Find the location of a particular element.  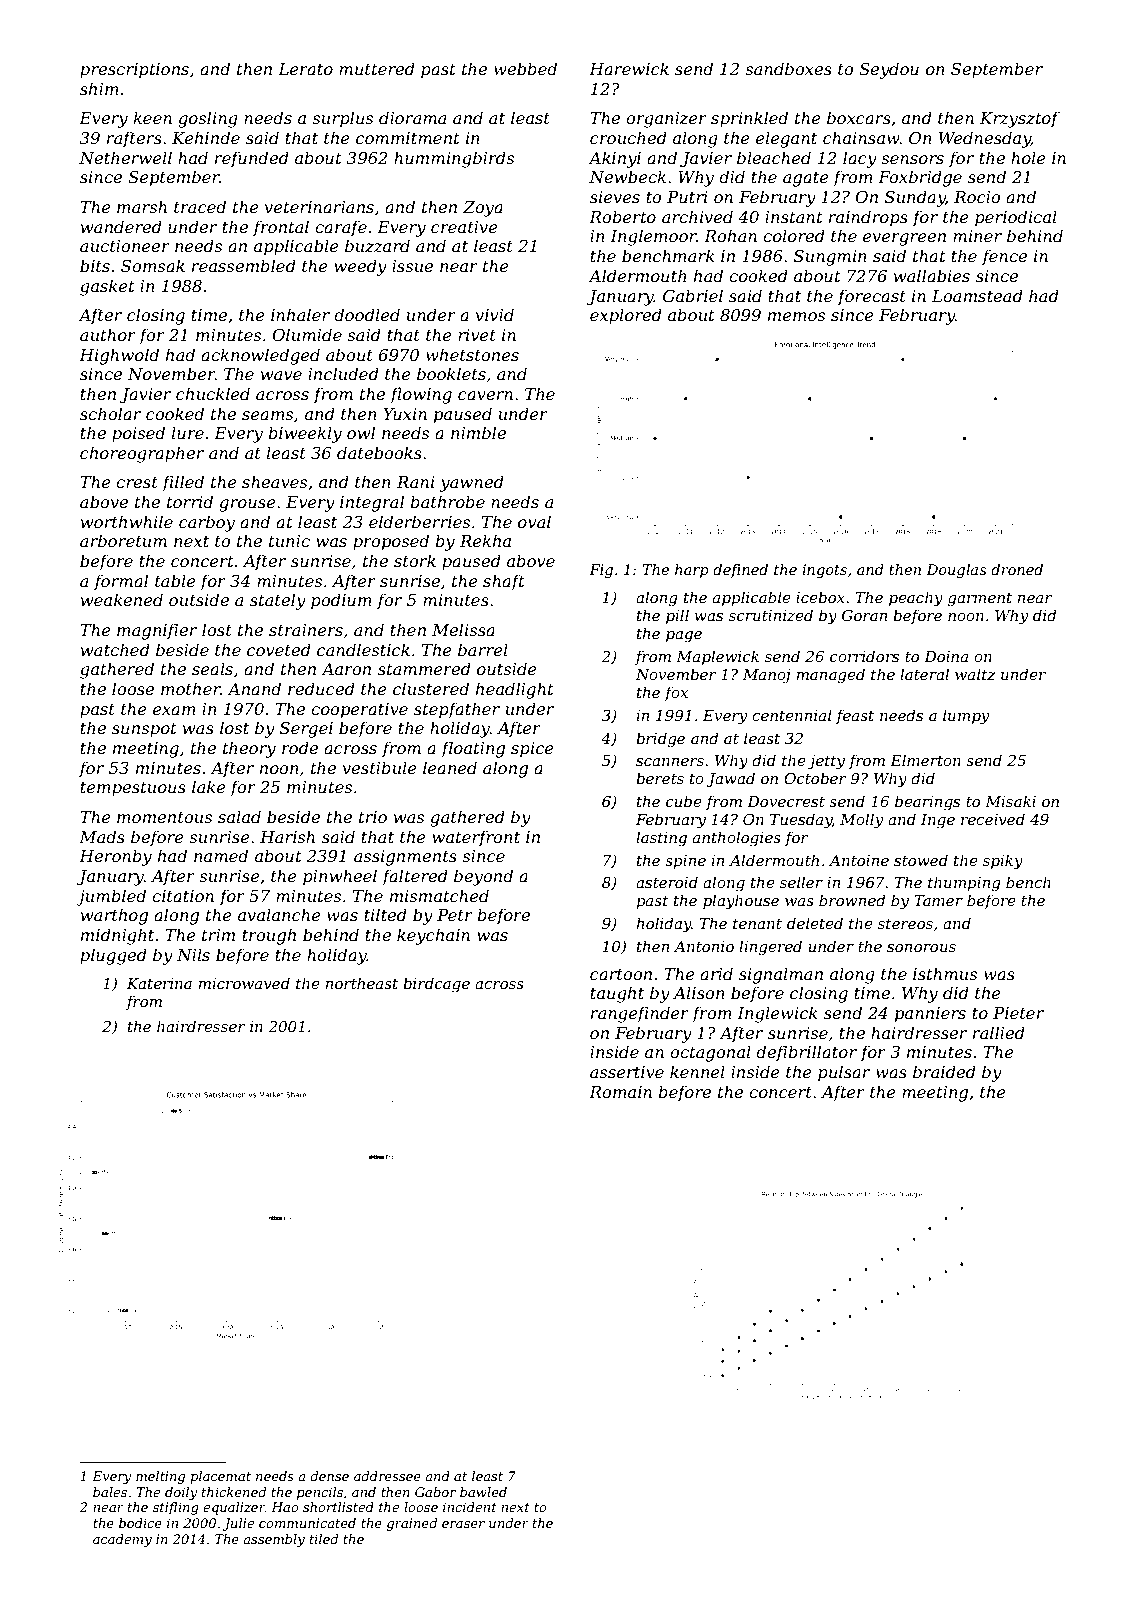

refunded is located at coordinates (252, 159).
